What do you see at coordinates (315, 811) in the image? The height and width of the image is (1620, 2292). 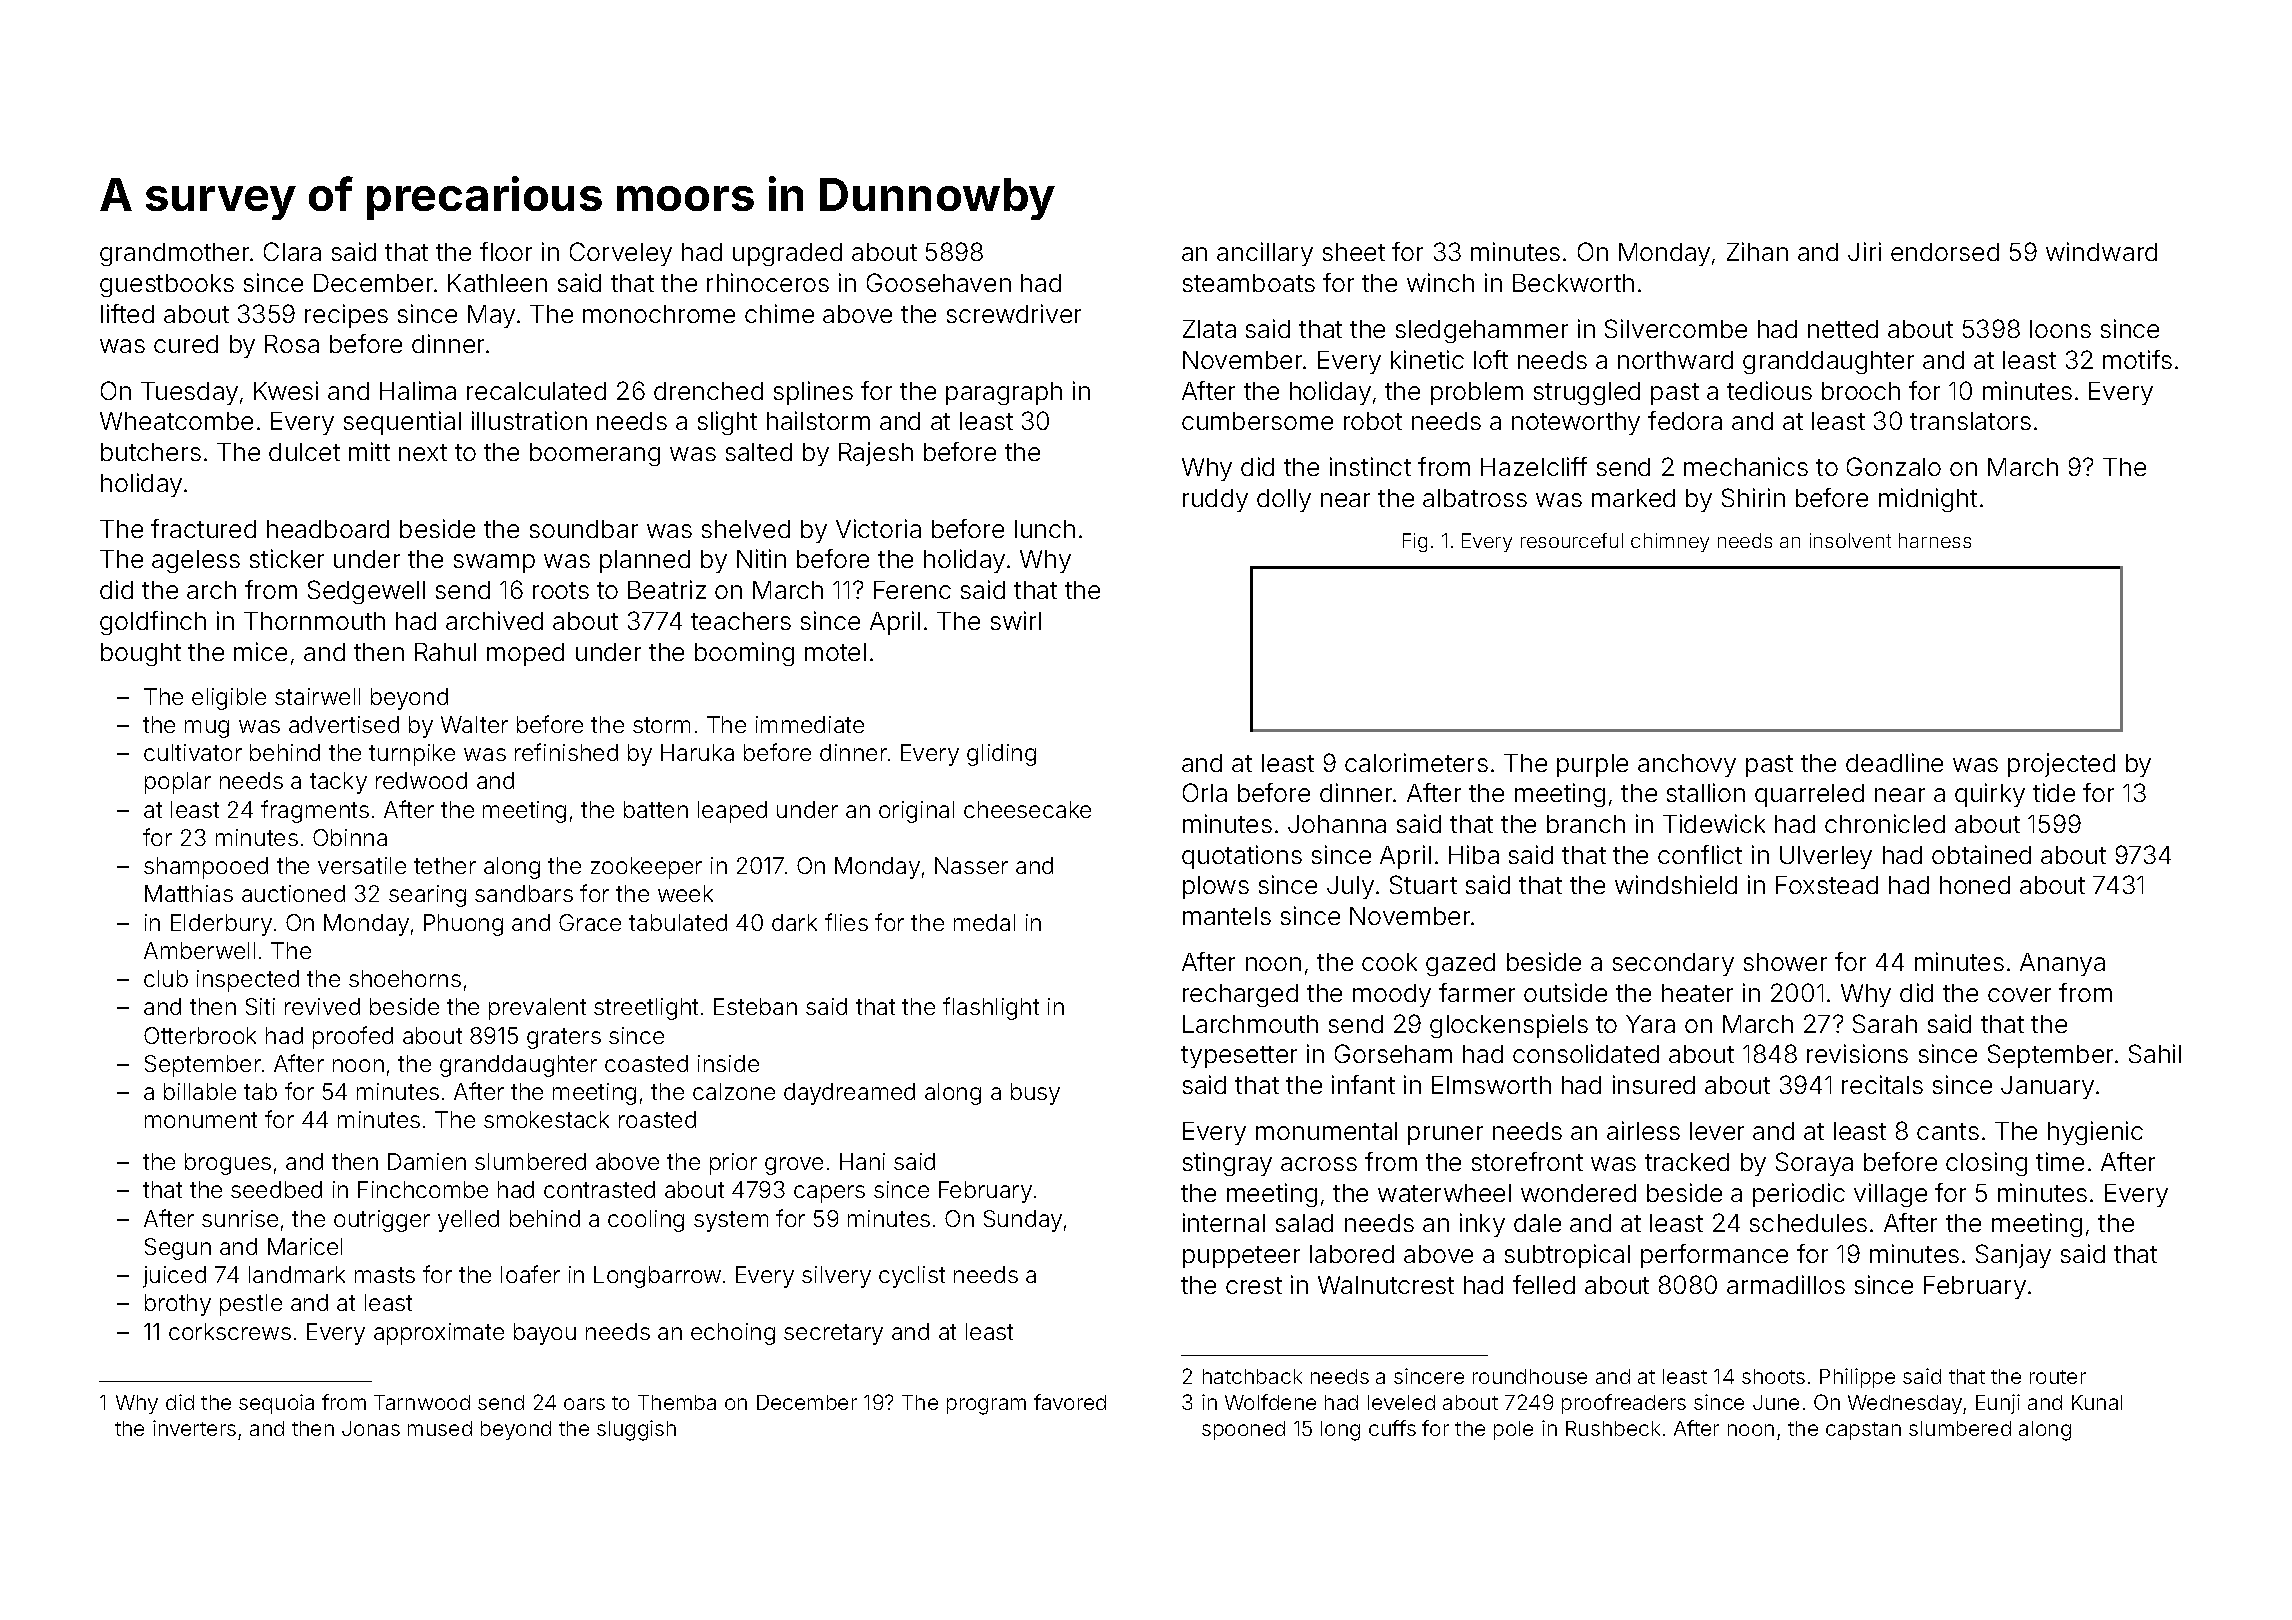 I see `fragments` at bounding box center [315, 811].
